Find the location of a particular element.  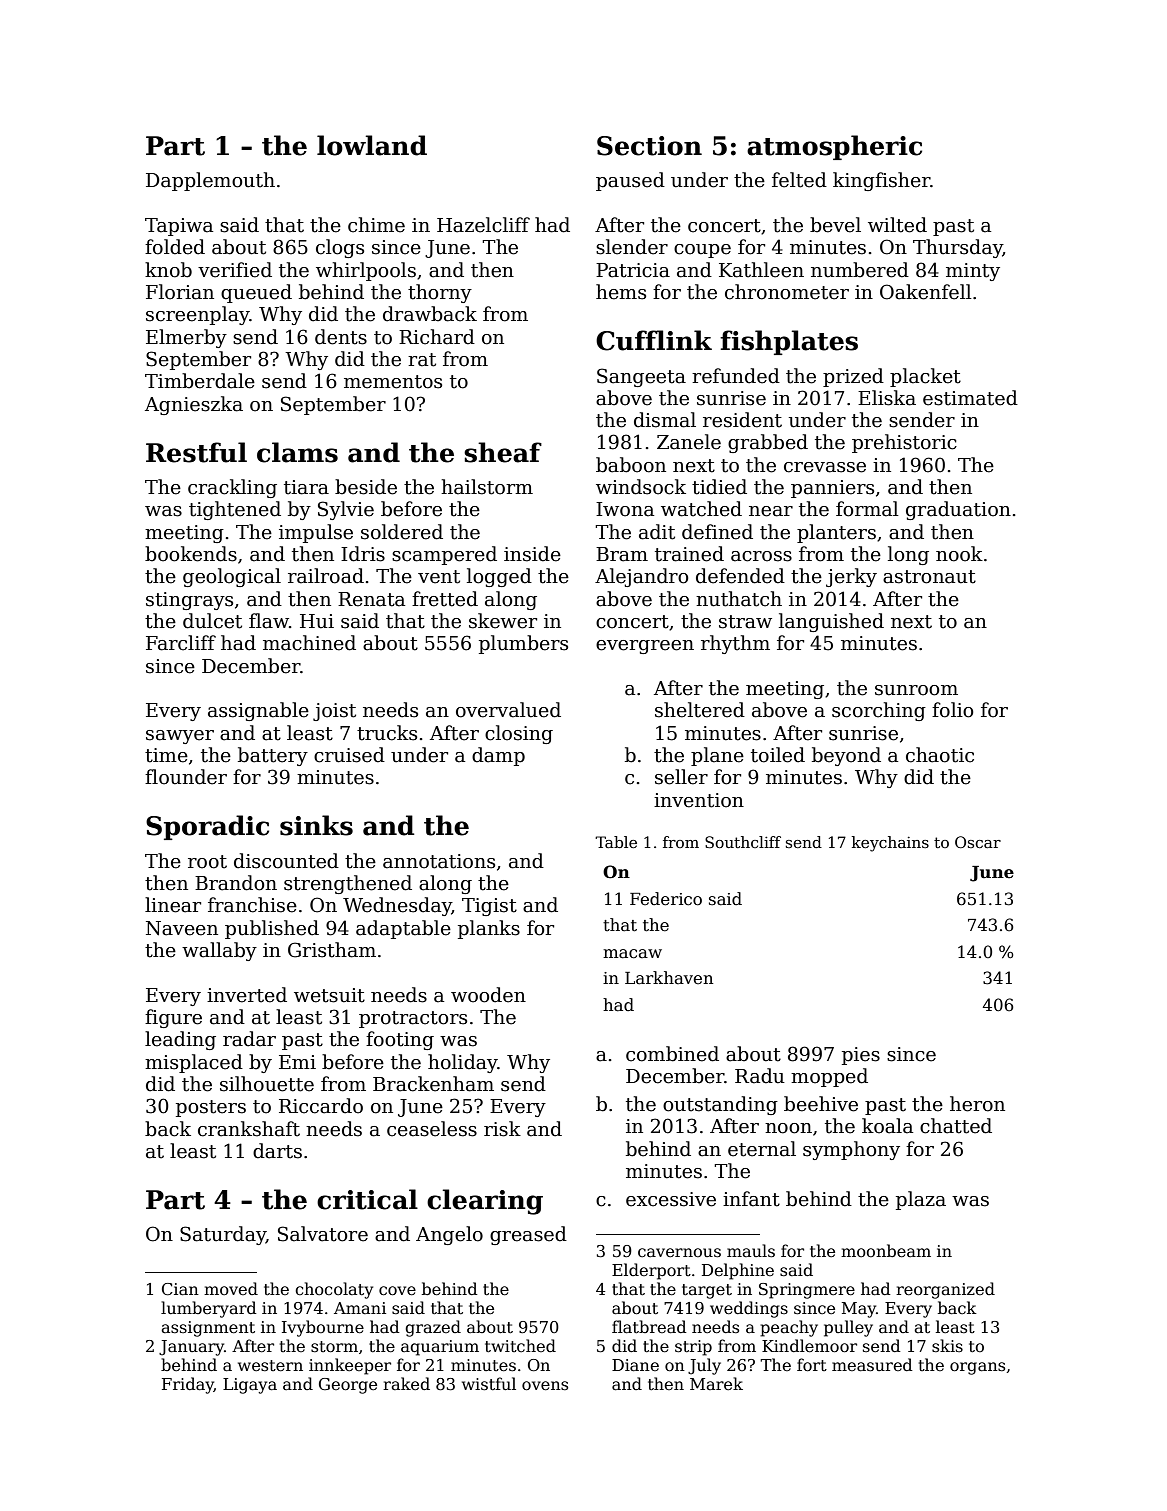

dents is located at coordinates (341, 337).
